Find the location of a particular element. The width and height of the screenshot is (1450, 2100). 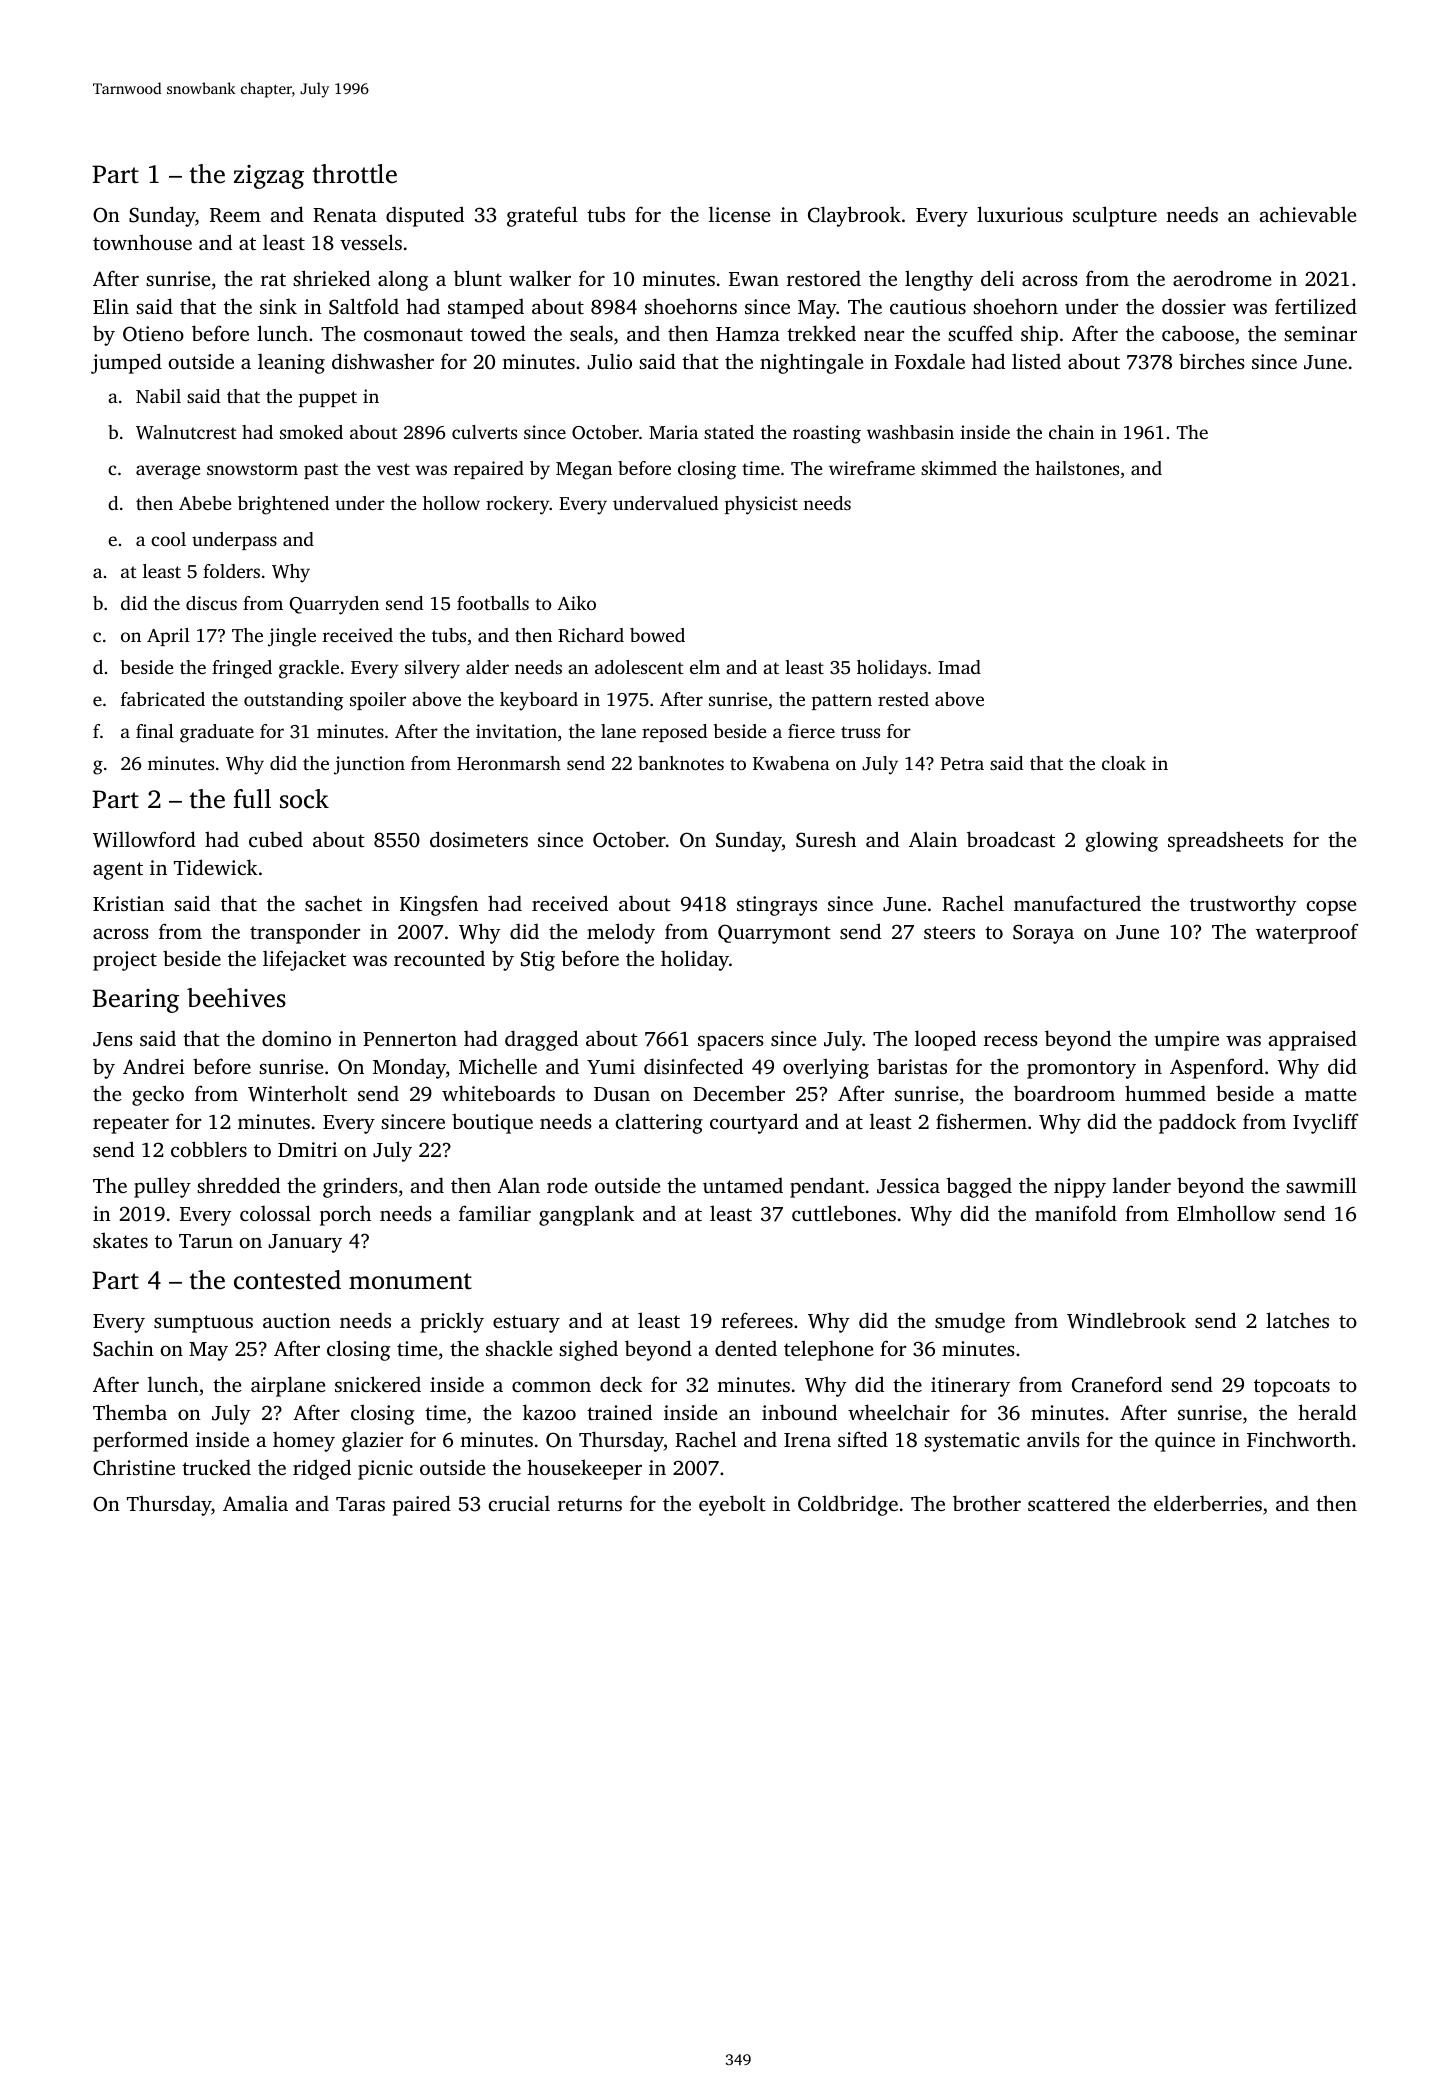

birches is located at coordinates (1212, 361).
